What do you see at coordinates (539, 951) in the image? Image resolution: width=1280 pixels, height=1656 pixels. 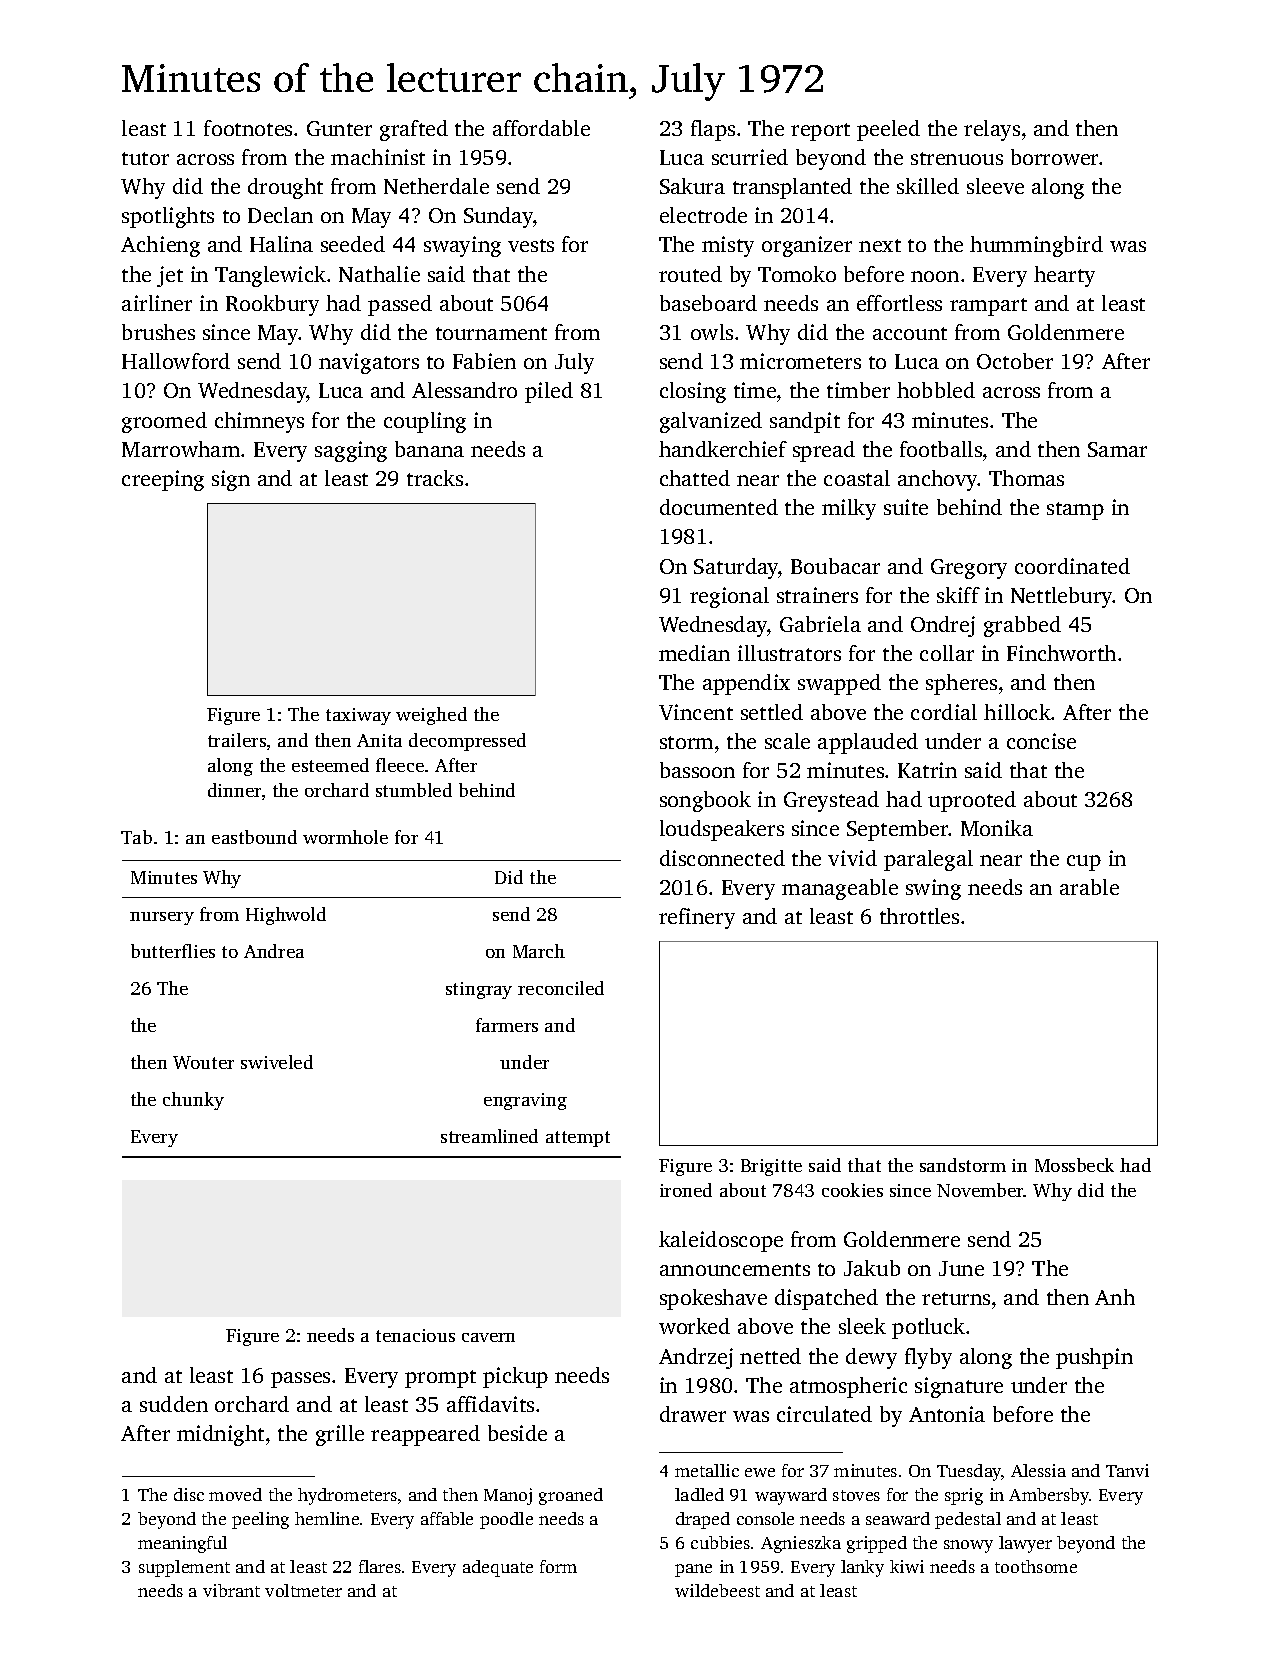 I see `March` at bounding box center [539, 951].
